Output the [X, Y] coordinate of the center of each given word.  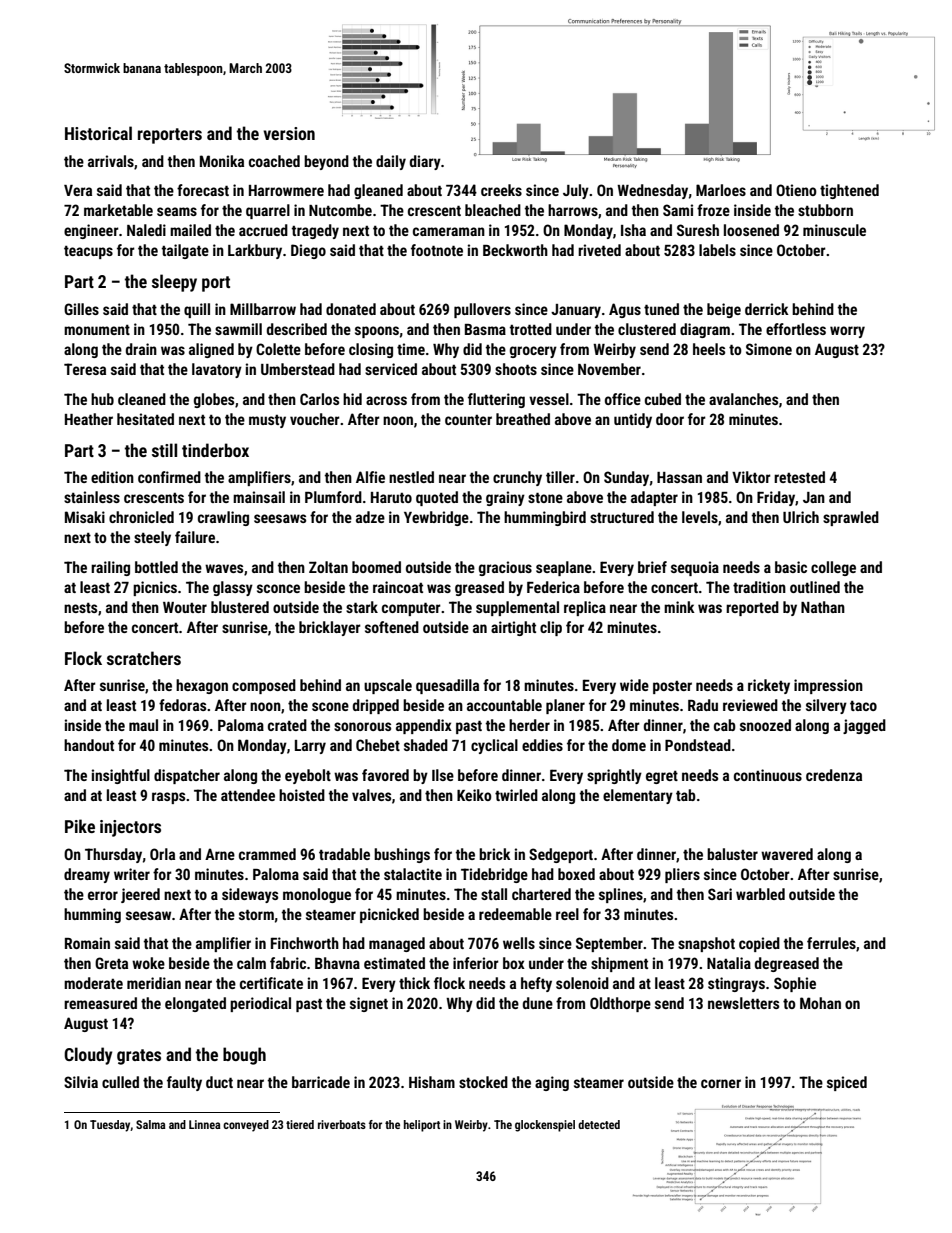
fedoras [182, 705]
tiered [300, 1124]
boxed [576, 874]
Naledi [146, 230]
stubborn [825, 210]
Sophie [795, 984]
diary [425, 162]
